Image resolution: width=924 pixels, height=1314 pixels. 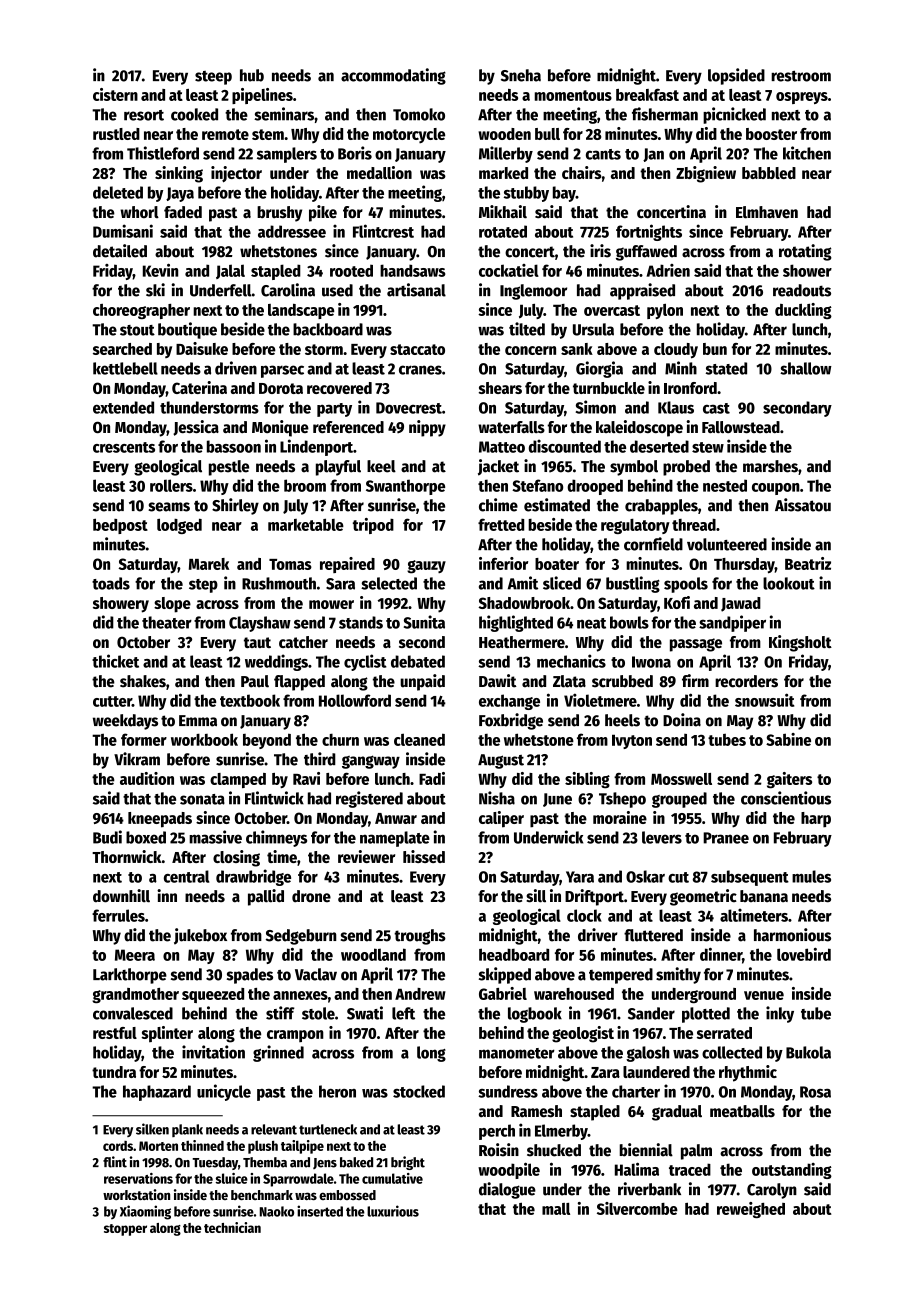 What do you see at coordinates (373, 954) in the screenshot?
I see `woodland` at bounding box center [373, 954].
